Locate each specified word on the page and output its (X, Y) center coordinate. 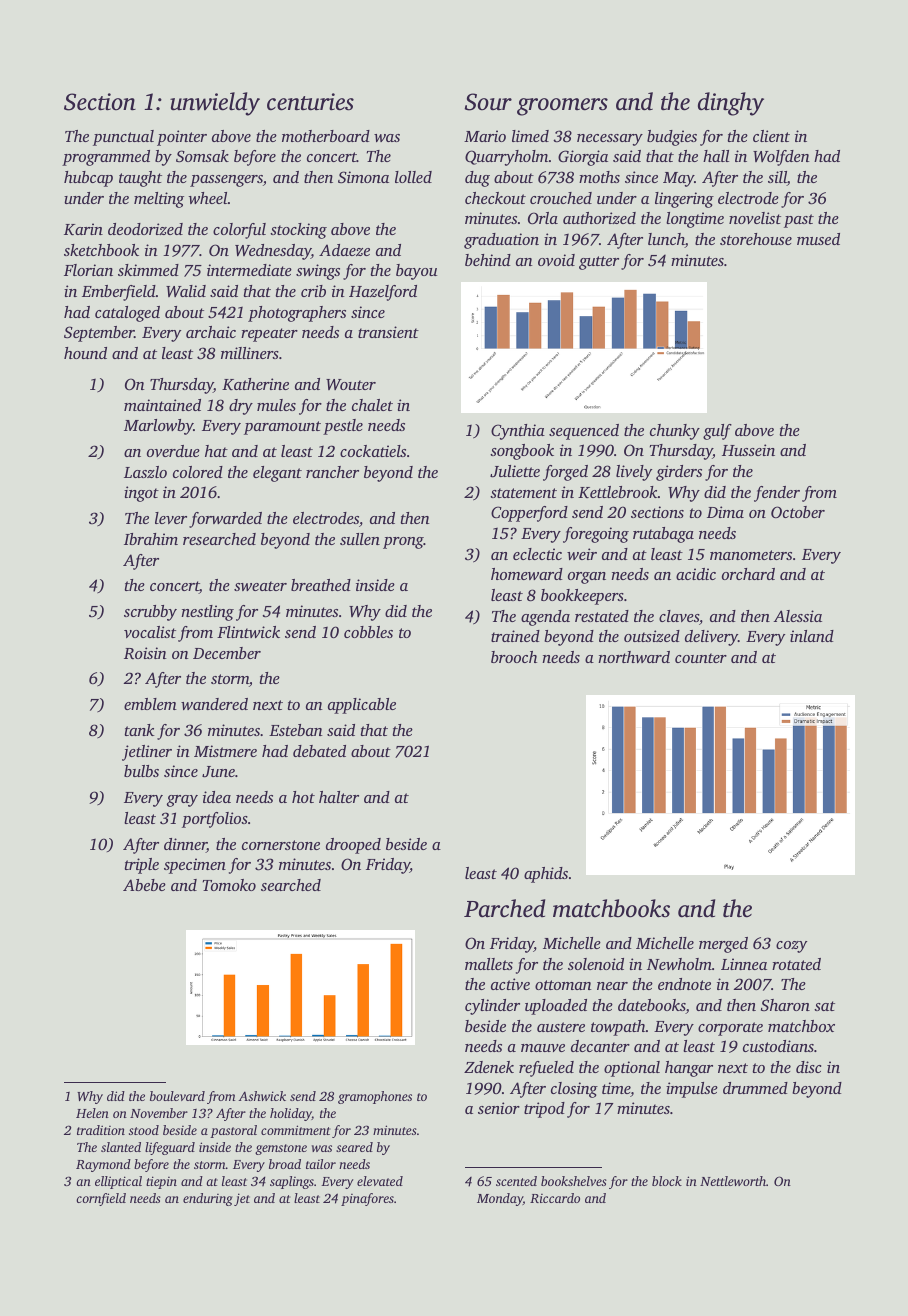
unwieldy (215, 104)
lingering (684, 200)
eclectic (537, 554)
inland (812, 636)
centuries (310, 102)
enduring (208, 1199)
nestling (207, 613)
